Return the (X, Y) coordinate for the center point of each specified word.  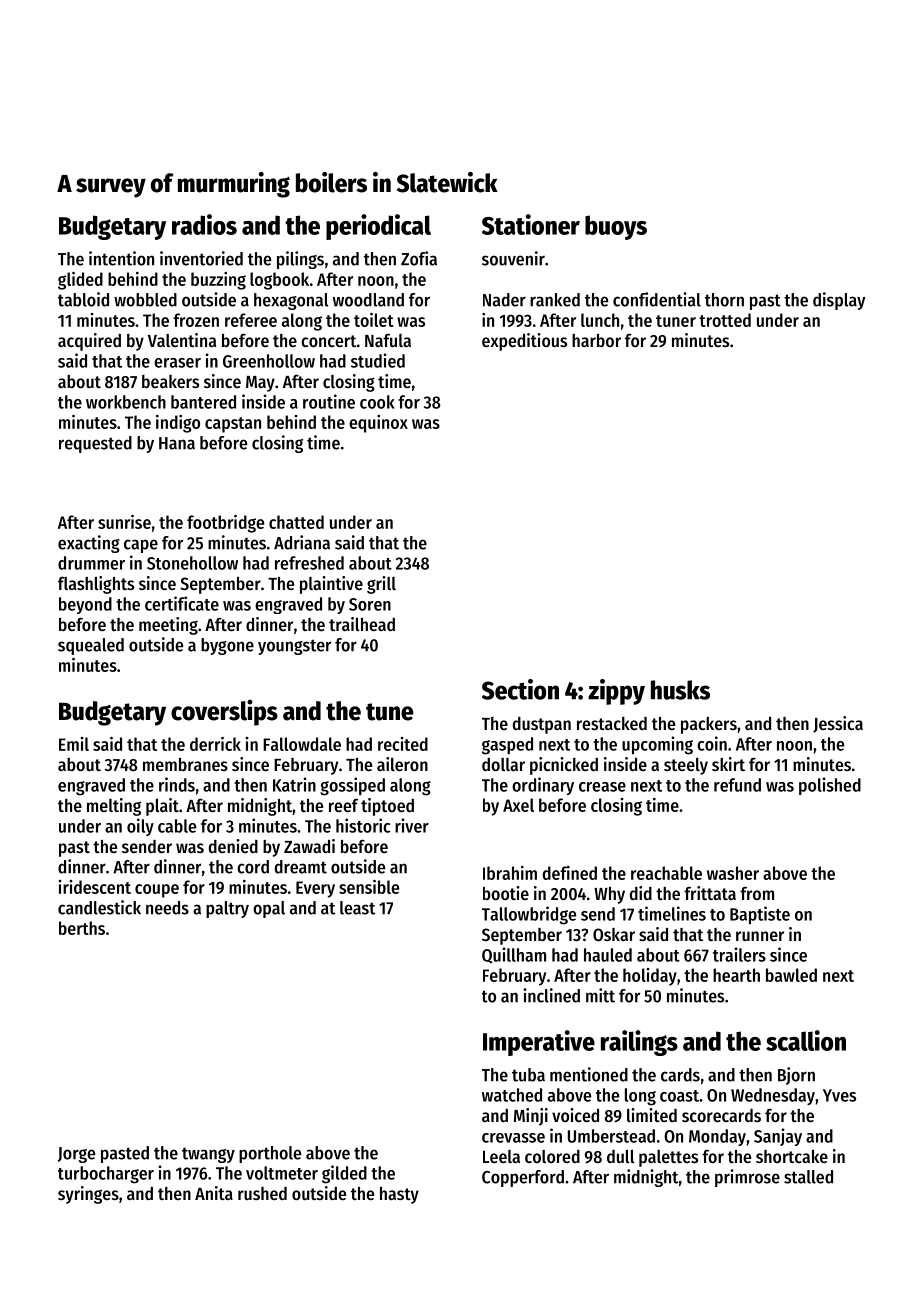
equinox (378, 424)
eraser (177, 363)
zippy (616, 692)
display (839, 301)
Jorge (76, 1155)
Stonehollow (192, 563)
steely (686, 766)
